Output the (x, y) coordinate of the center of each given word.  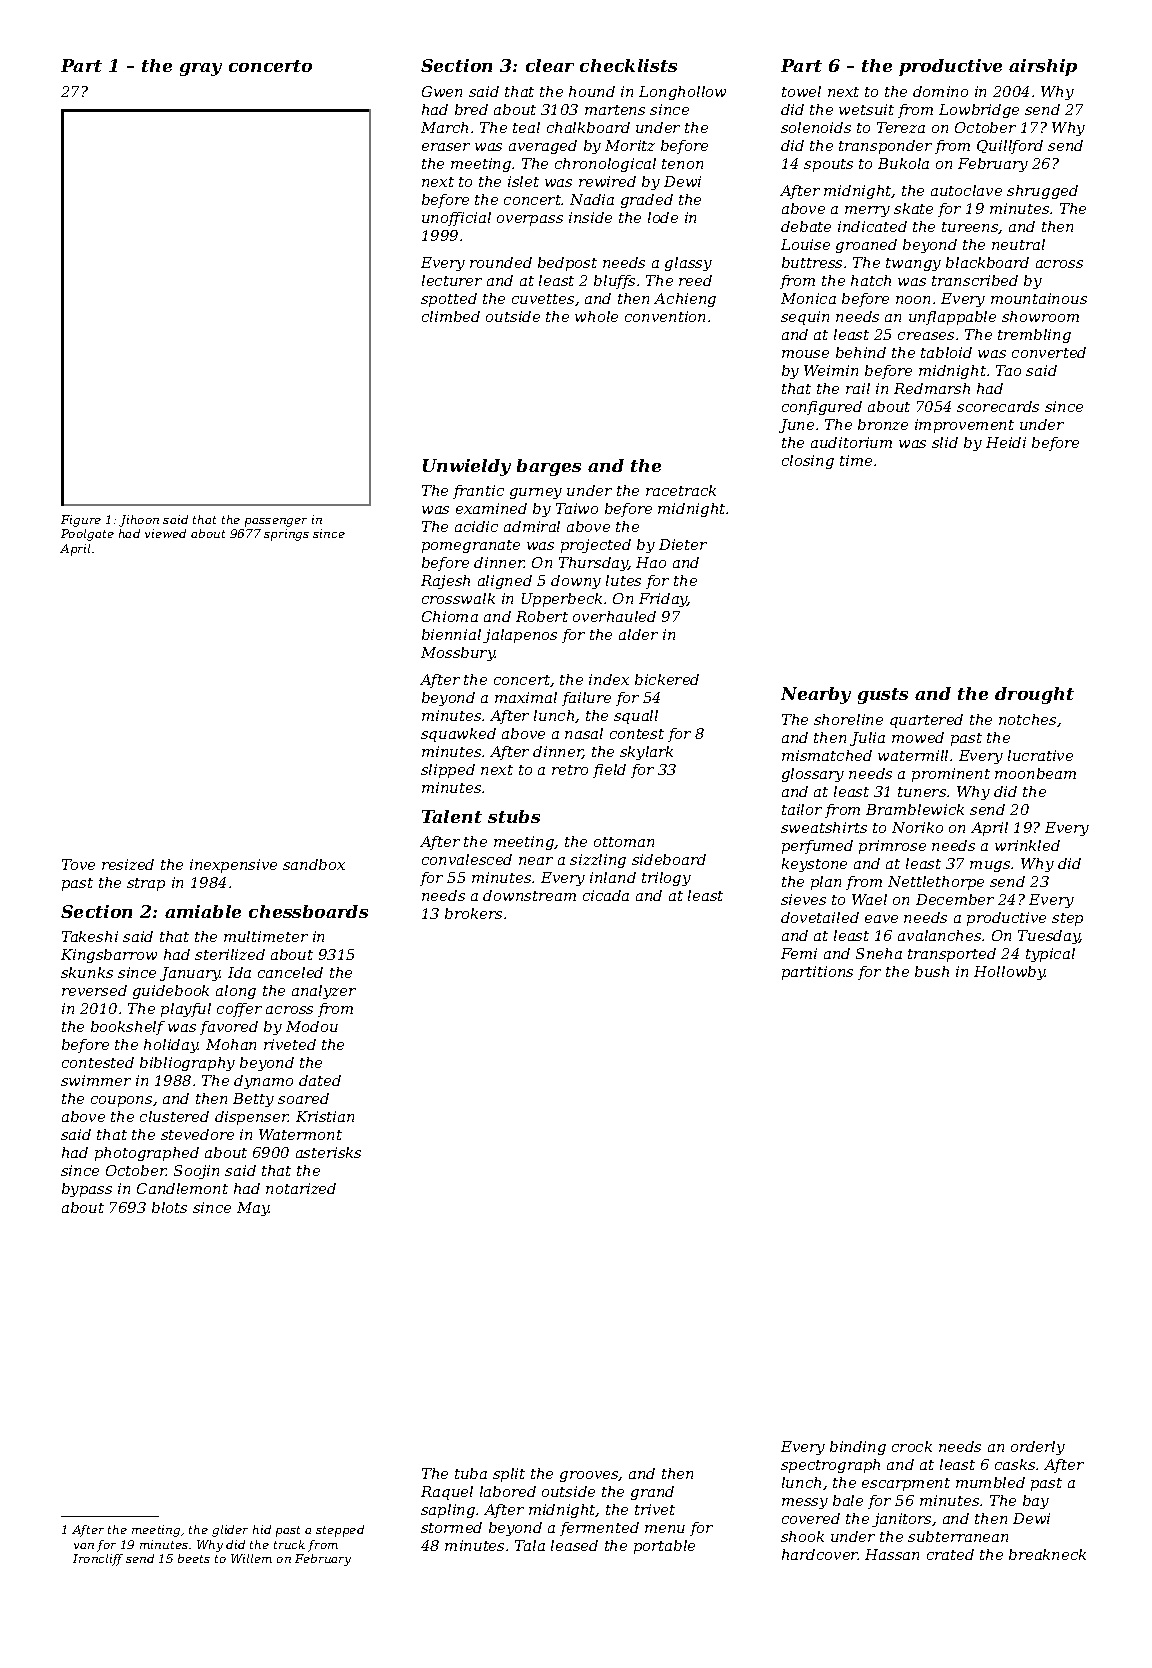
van (84, 1546)
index (609, 679)
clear (550, 65)
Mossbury (458, 654)
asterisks (328, 1152)
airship (1043, 67)
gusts (883, 696)
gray (201, 69)
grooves (589, 1476)
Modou (312, 1026)
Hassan (892, 1554)
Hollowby (1010, 973)
